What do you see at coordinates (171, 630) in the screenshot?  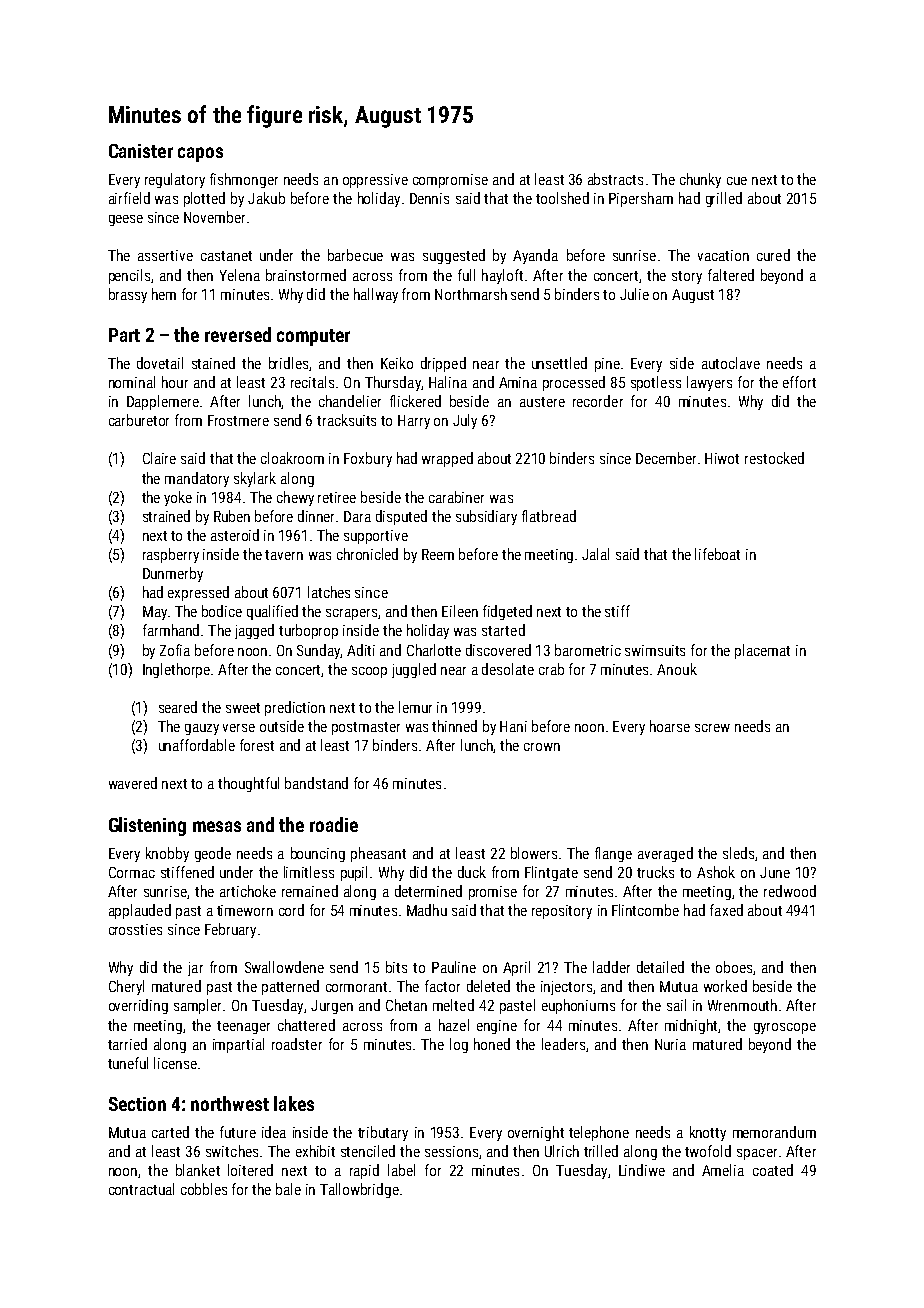 I see `farmhand` at bounding box center [171, 630].
